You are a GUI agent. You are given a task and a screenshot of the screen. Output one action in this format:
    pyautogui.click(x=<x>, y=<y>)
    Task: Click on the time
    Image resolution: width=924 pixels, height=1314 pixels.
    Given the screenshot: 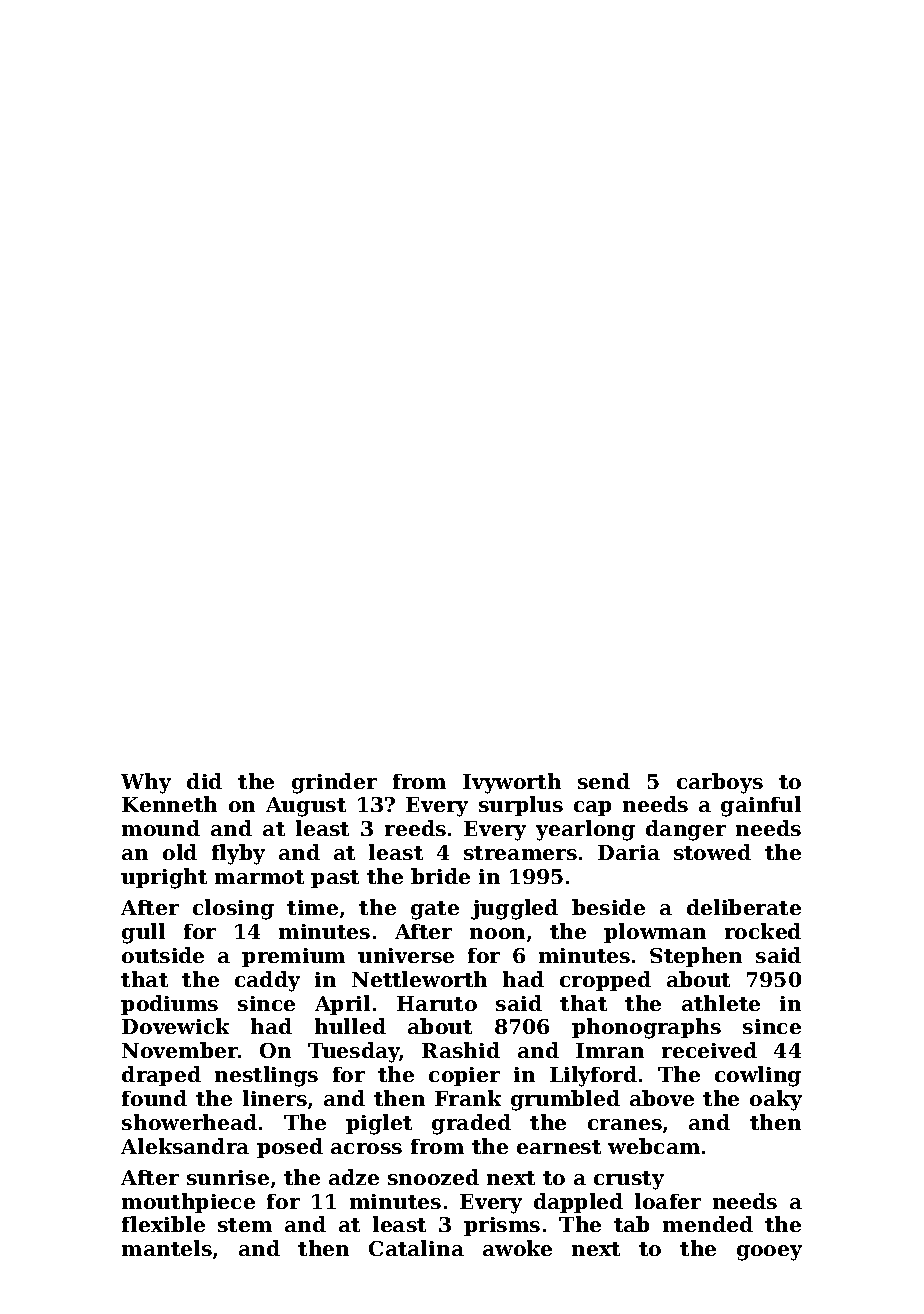 What is the action you would take?
    pyautogui.click(x=312, y=907)
